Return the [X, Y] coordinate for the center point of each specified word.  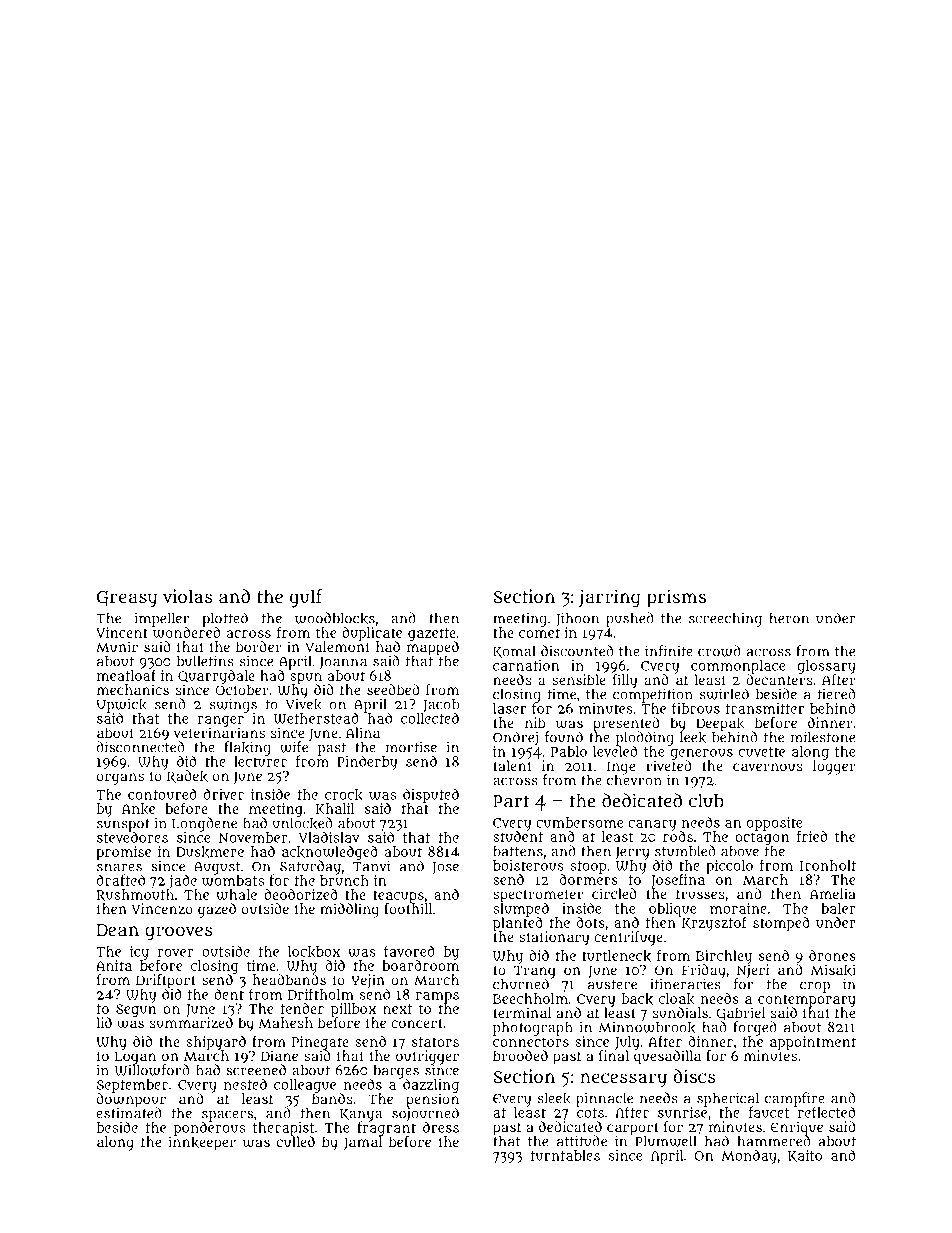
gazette [432, 634]
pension [432, 1100]
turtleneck [616, 956]
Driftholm [321, 994]
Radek [187, 776]
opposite [774, 824]
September [132, 1086]
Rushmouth [135, 895]
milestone [823, 737]
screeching [725, 619]
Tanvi [371, 866]
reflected [826, 1112]
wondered [186, 632]
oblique [672, 910]
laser [509, 708]
